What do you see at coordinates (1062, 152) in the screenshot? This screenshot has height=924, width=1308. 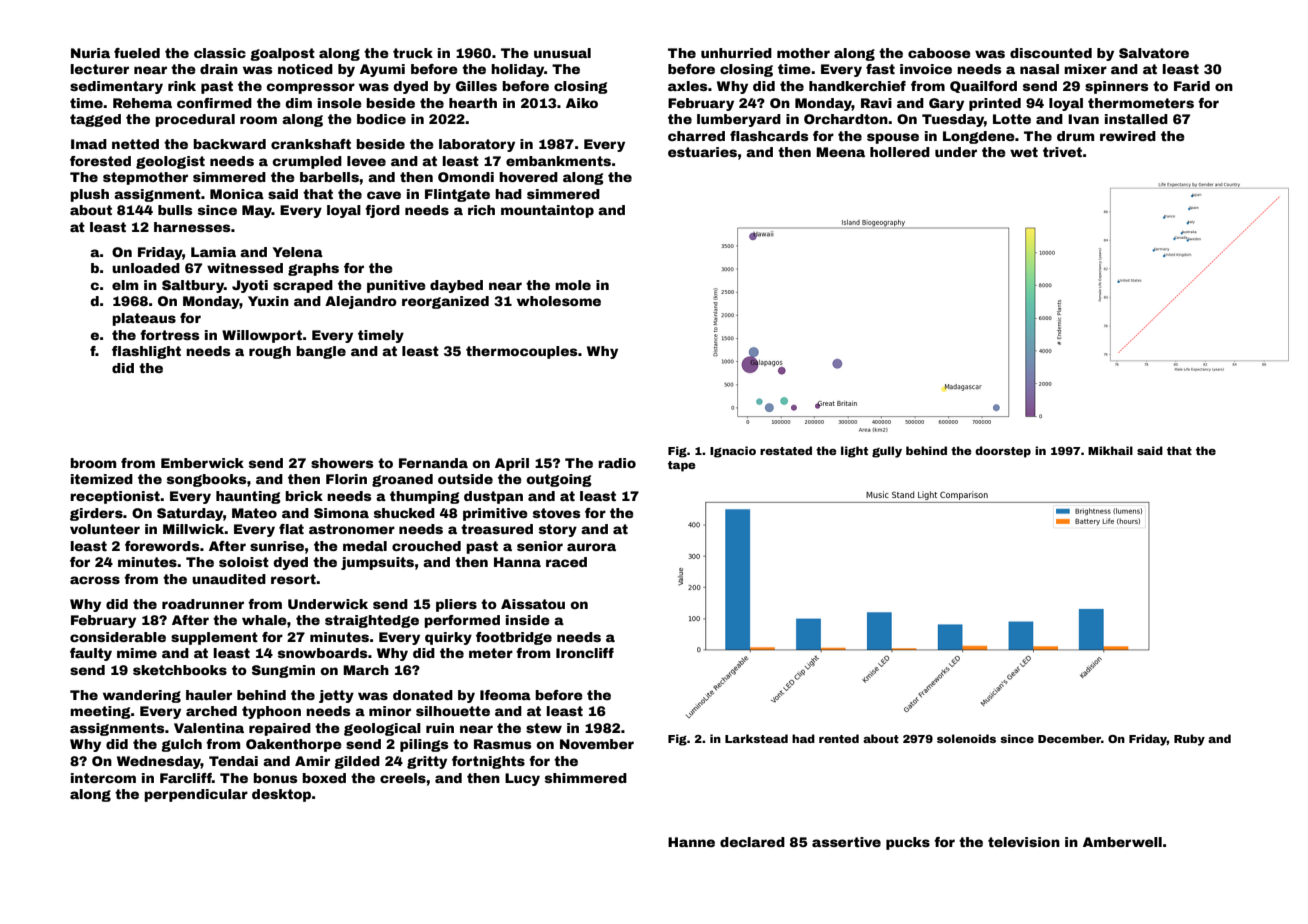 I see `trivet` at bounding box center [1062, 152].
